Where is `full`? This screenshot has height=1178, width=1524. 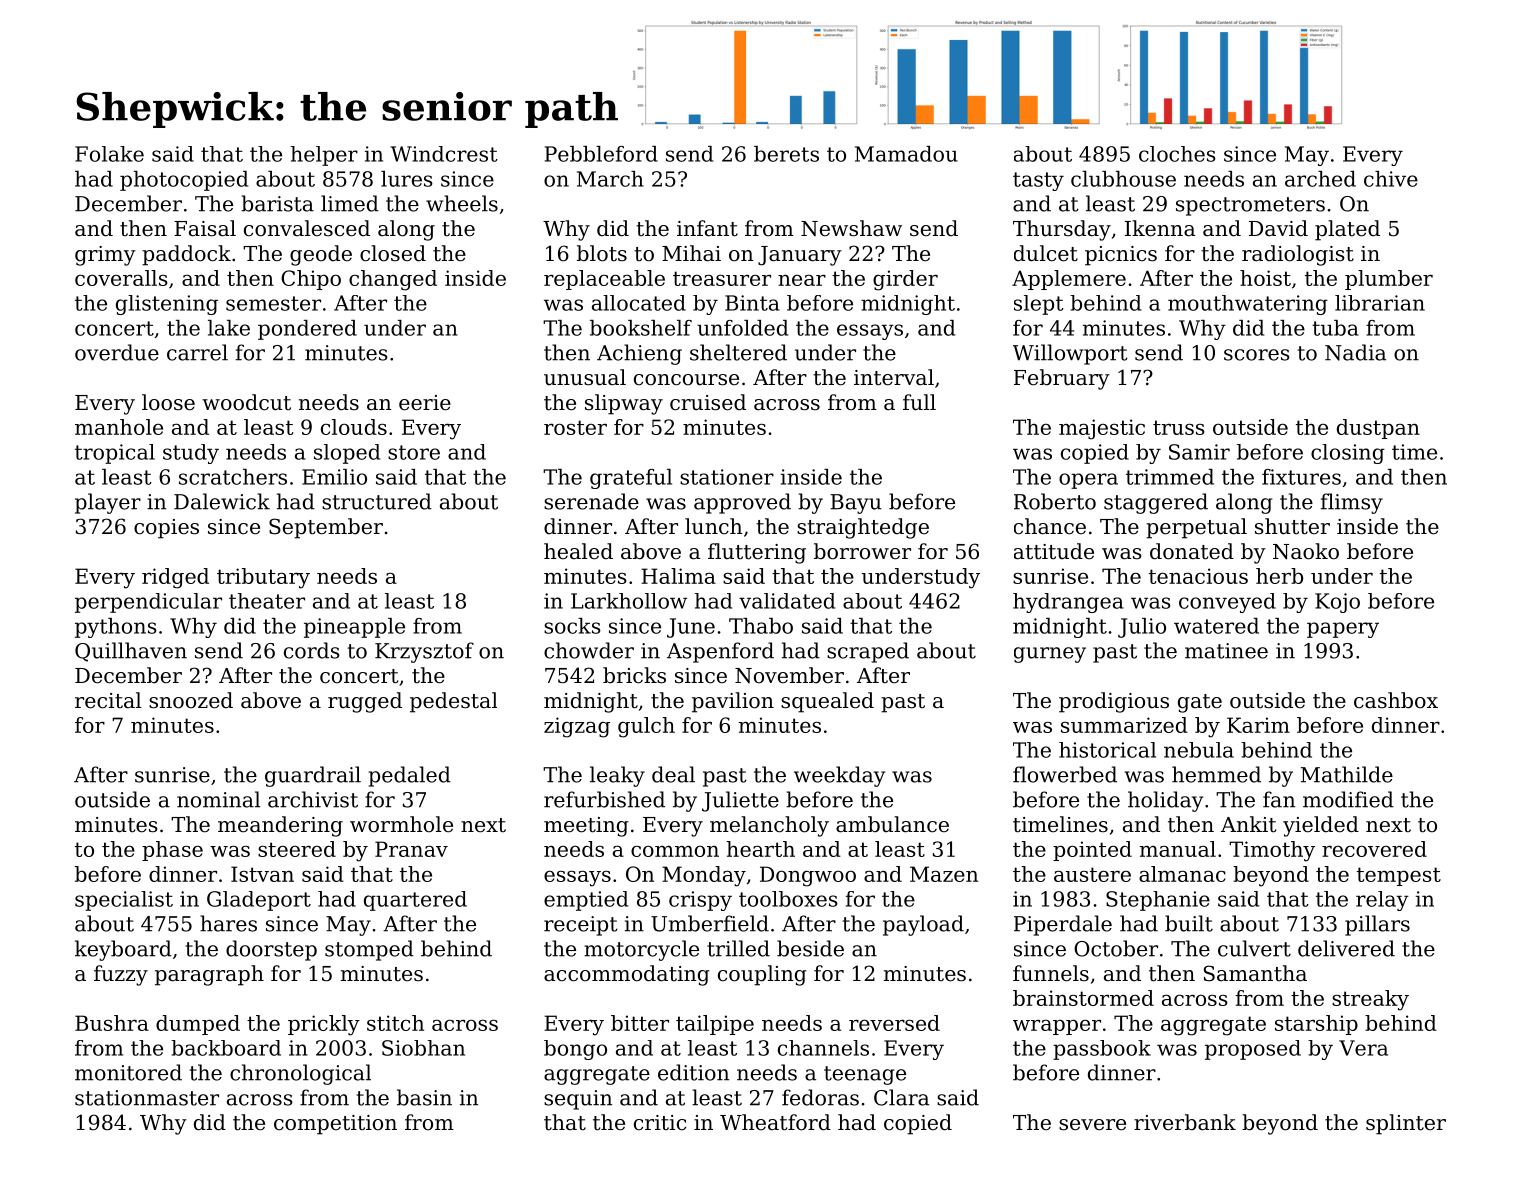 full is located at coordinates (919, 402).
